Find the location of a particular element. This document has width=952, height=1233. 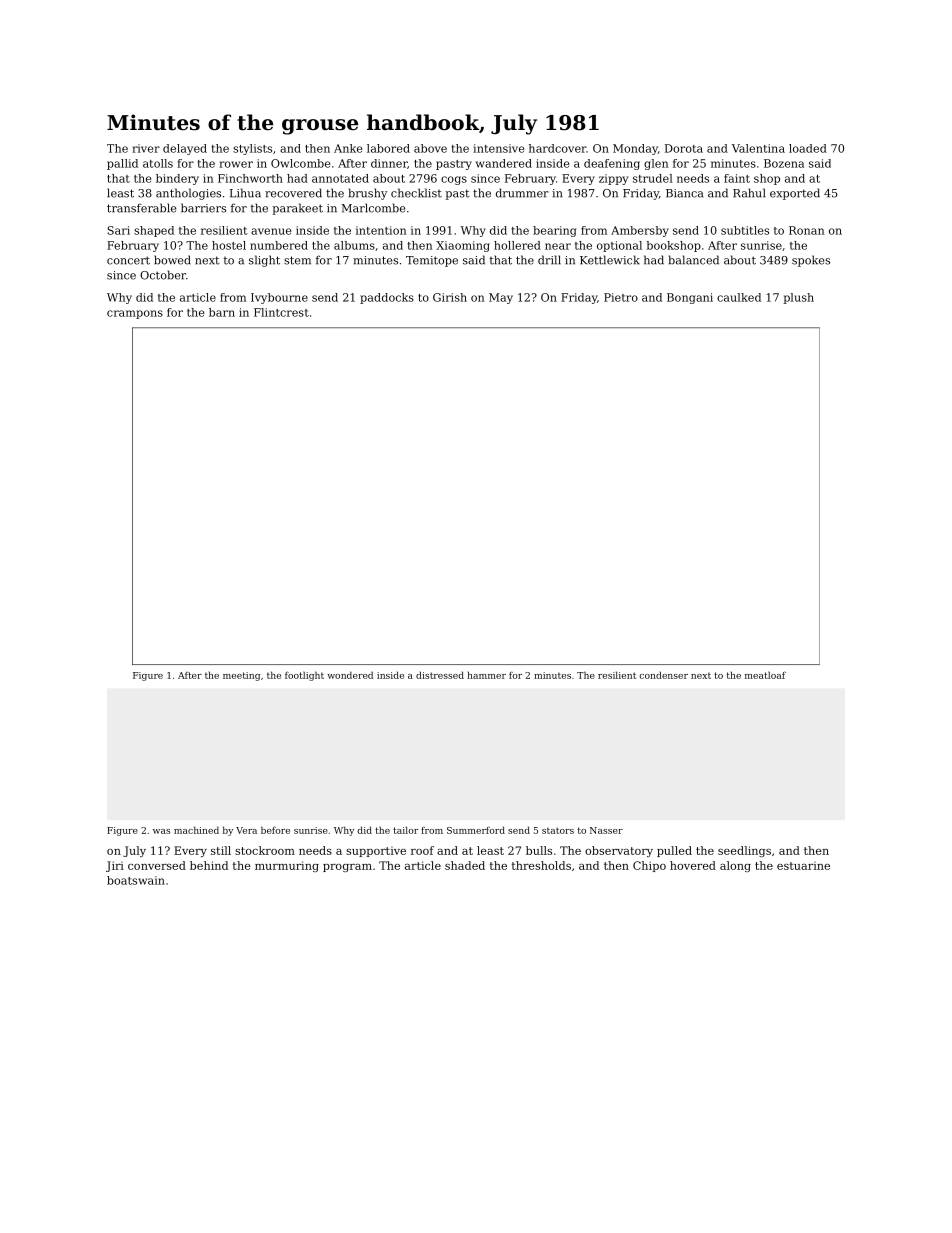

paddocks is located at coordinates (387, 298).
